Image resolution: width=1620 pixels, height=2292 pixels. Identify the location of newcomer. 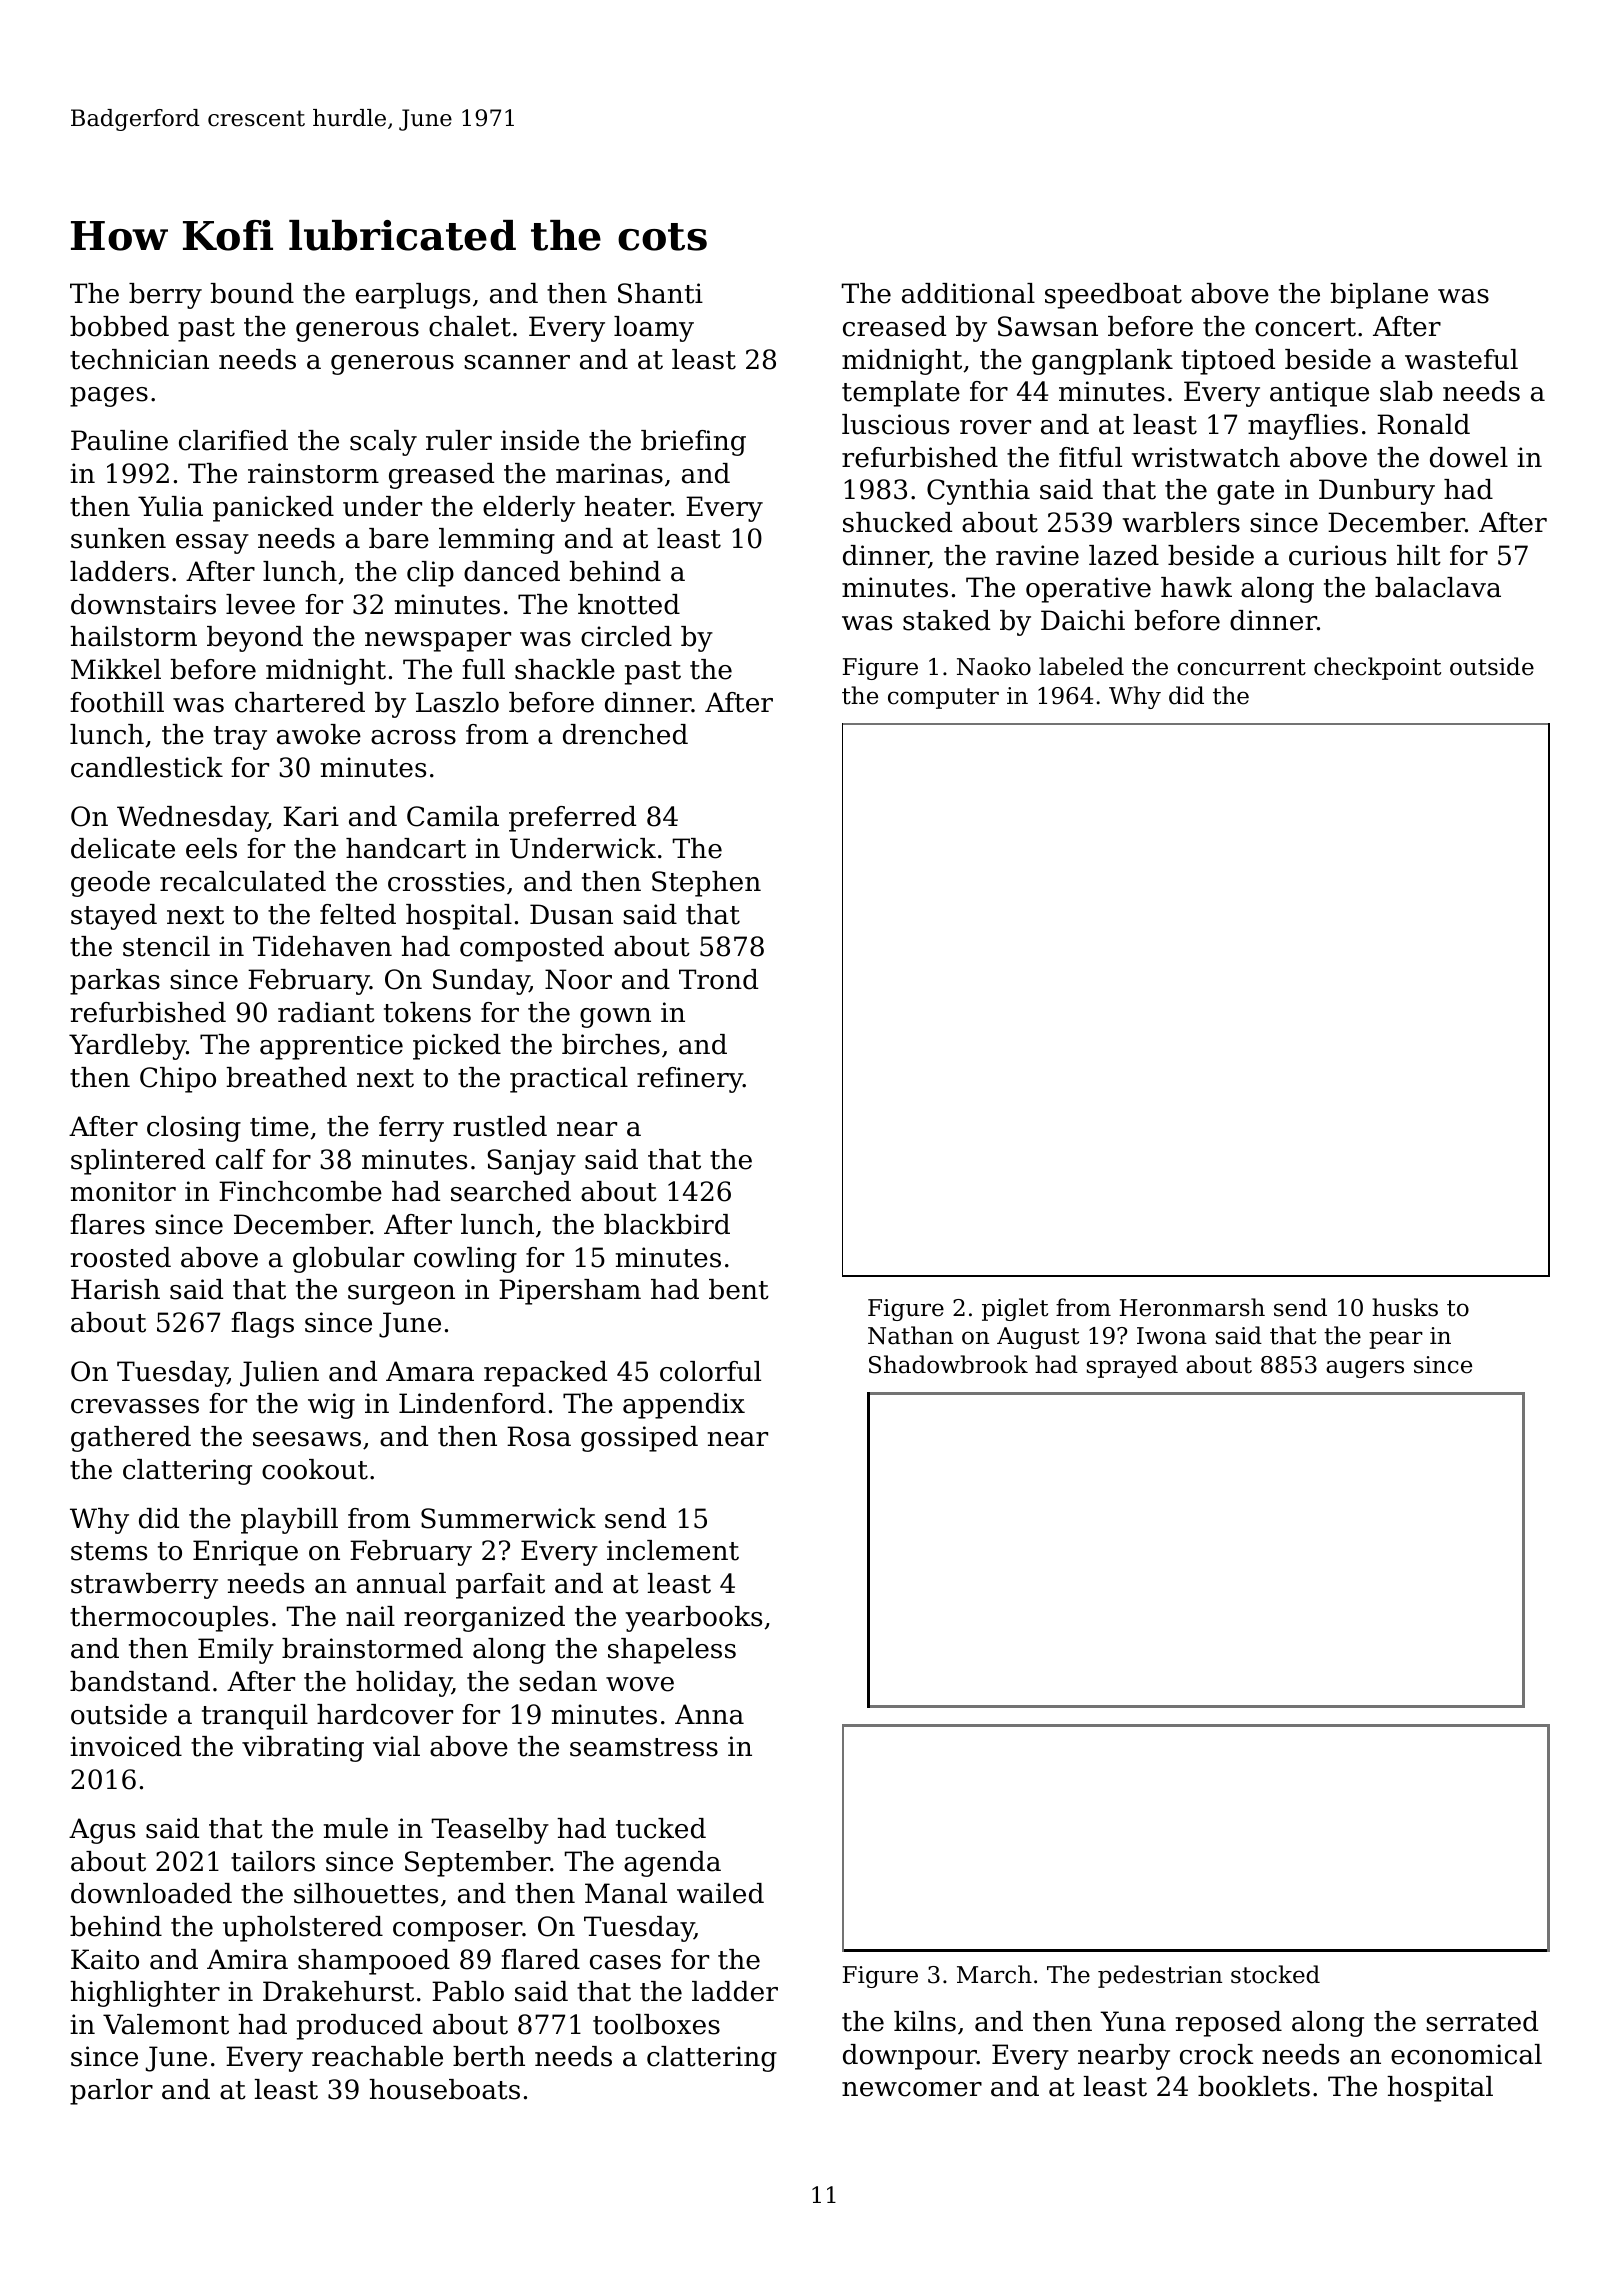
(912, 2089).
